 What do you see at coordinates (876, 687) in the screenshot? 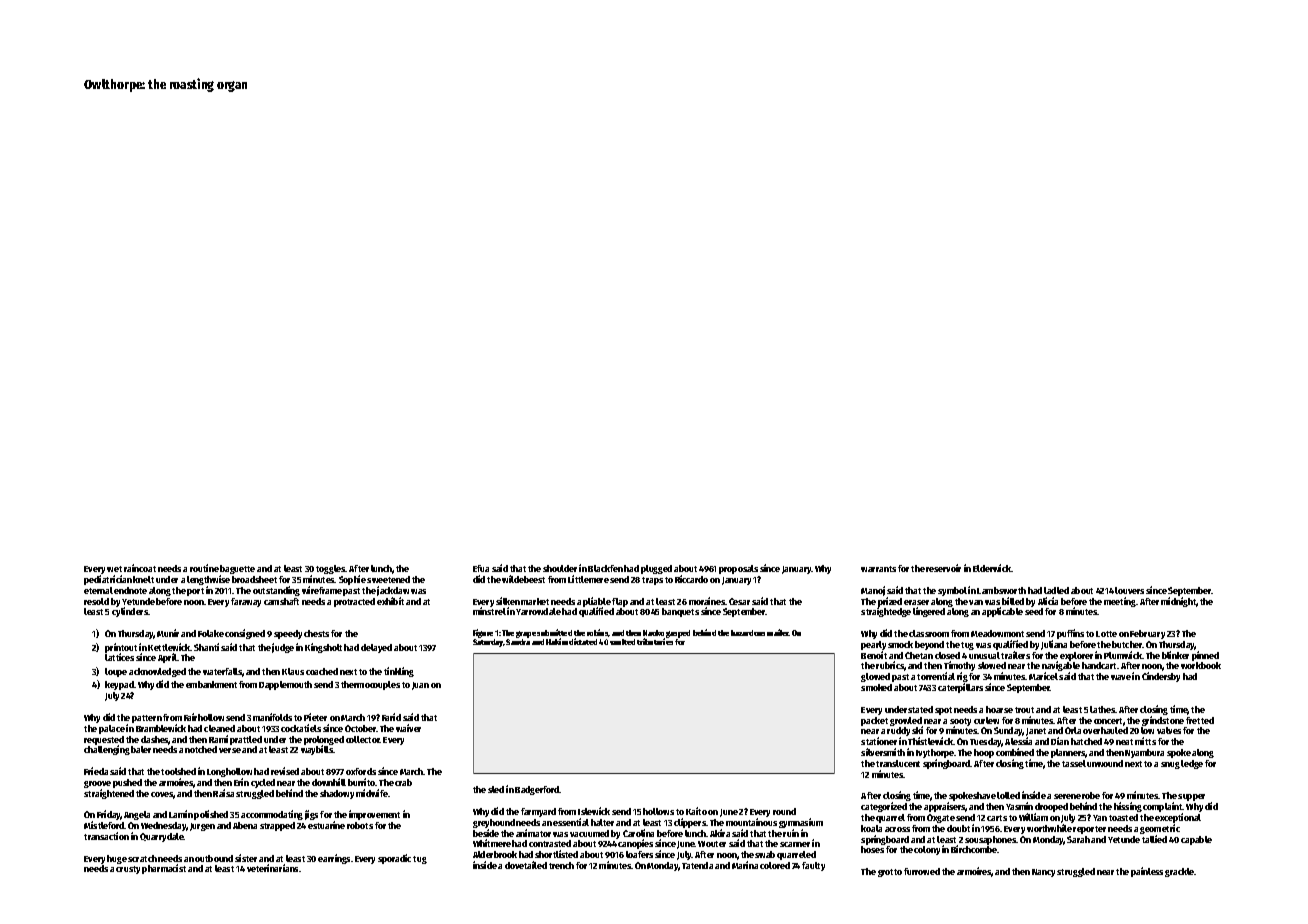
I see `smoked` at bounding box center [876, 687].
